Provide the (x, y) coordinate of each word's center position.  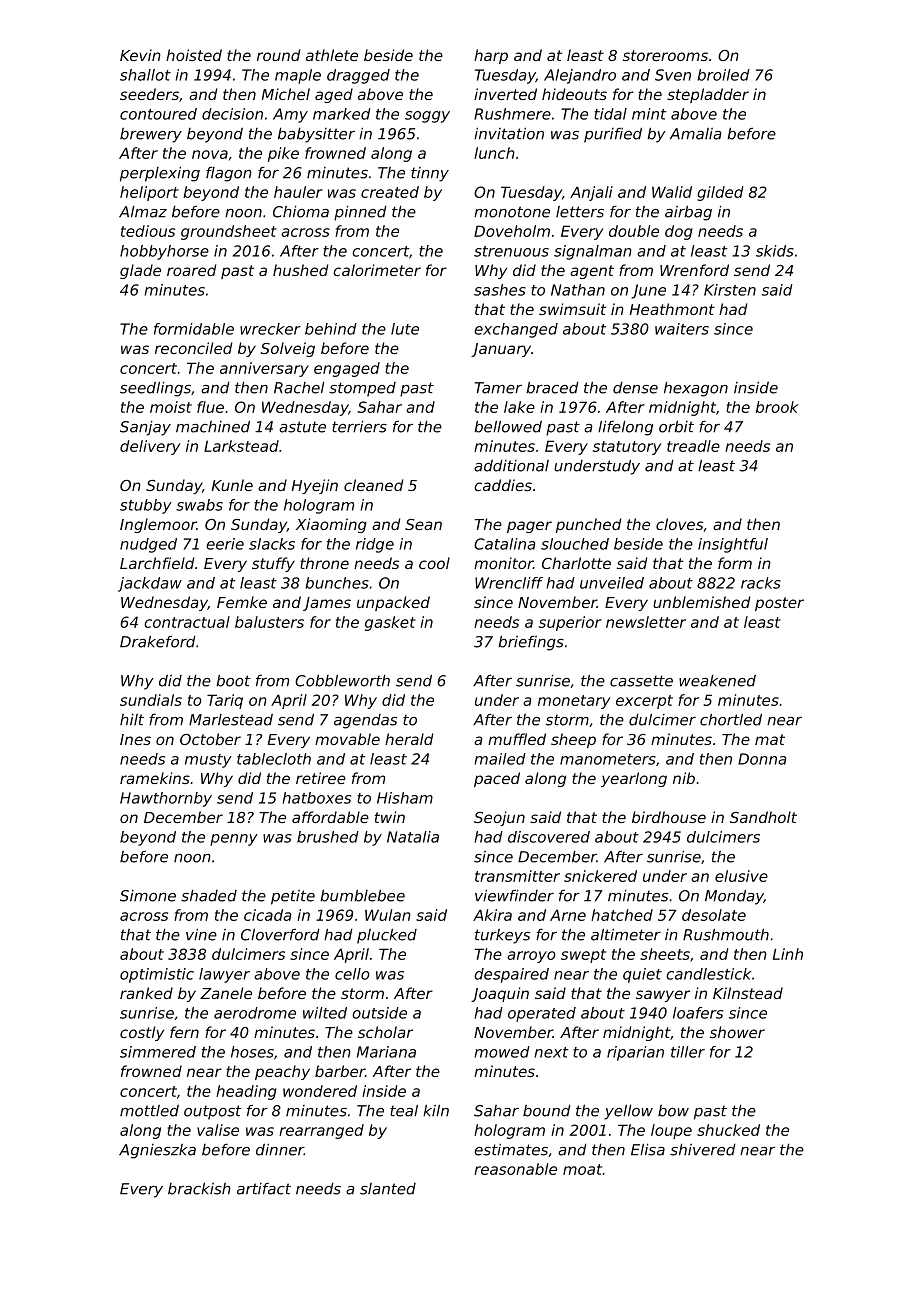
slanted (388, 1189)
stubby (146, 506)
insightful (733, 545)
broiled (723, 75)
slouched (575, 544)
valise (218, 1130)
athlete (332, 55)
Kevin (140, 55)
